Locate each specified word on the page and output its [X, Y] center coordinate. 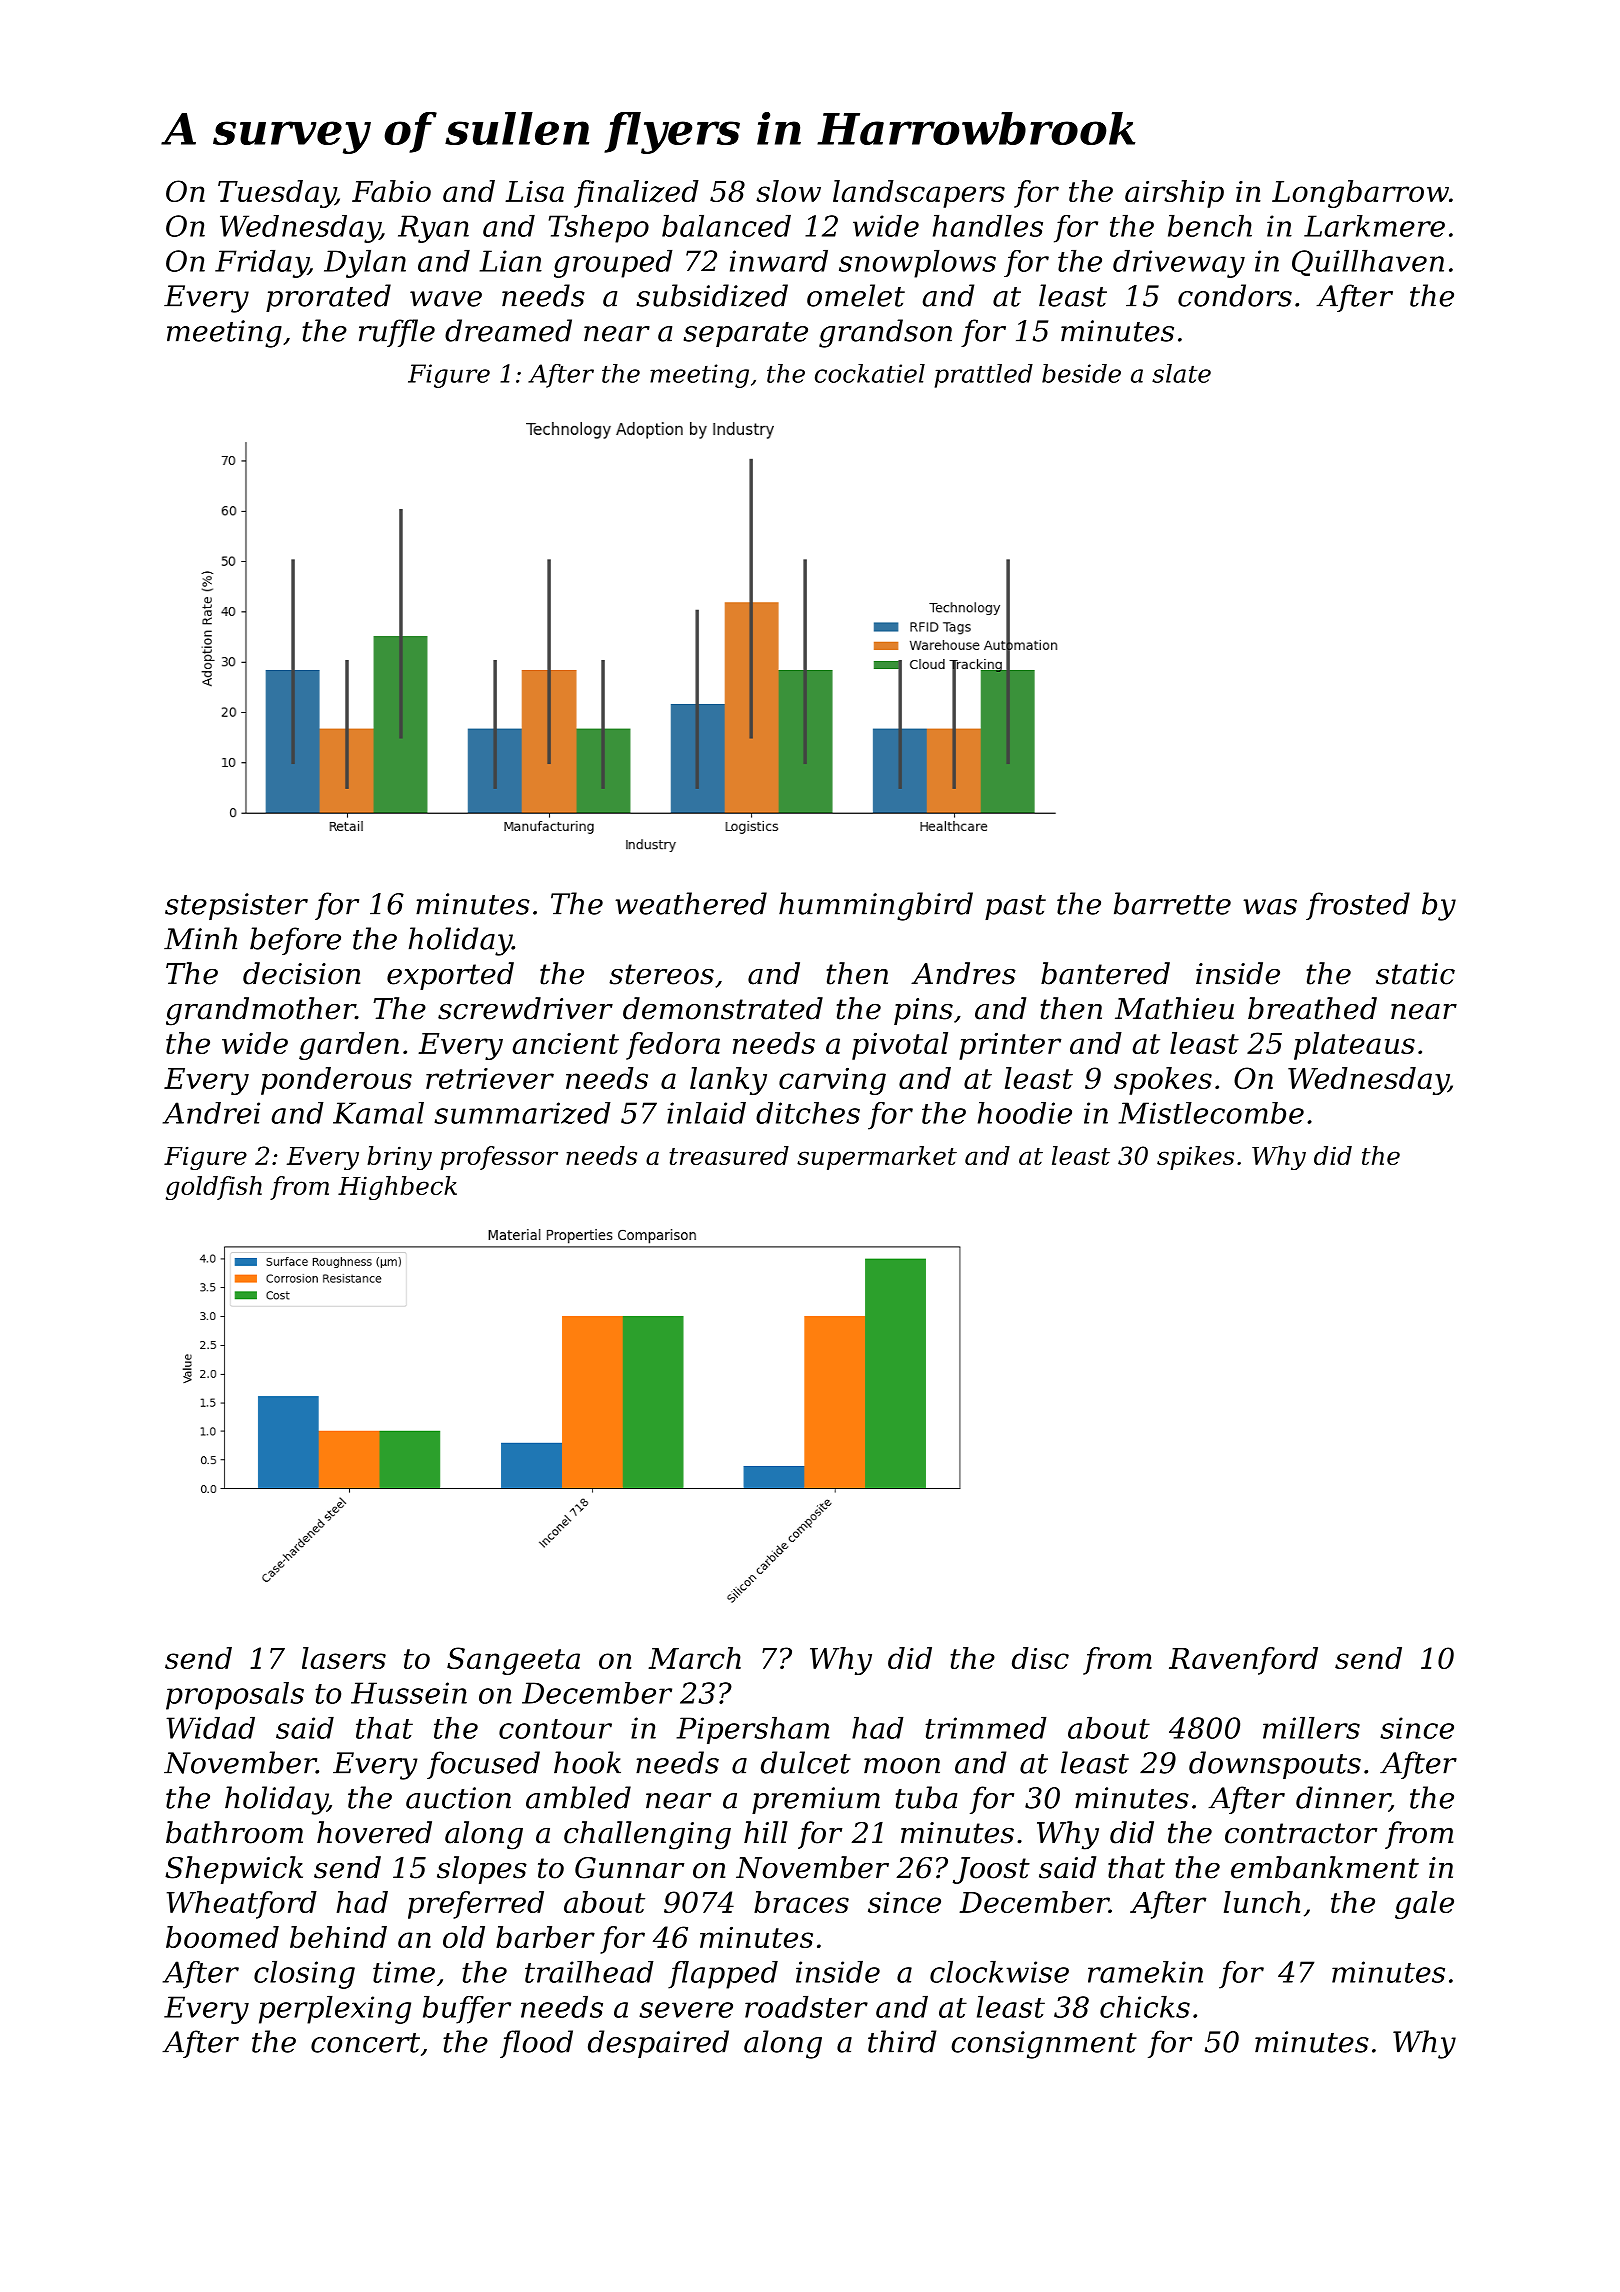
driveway [1179, 264]
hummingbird [876, 906]
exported [450, 976]
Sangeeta [513, 1661]
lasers [344, 1658]
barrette [1172, 903]
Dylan [365, 264]
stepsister [236, 906]
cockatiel [870, 373]
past [1015, 907]
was [1270, 907]
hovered [374, 1832]
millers [1311, 1728]
